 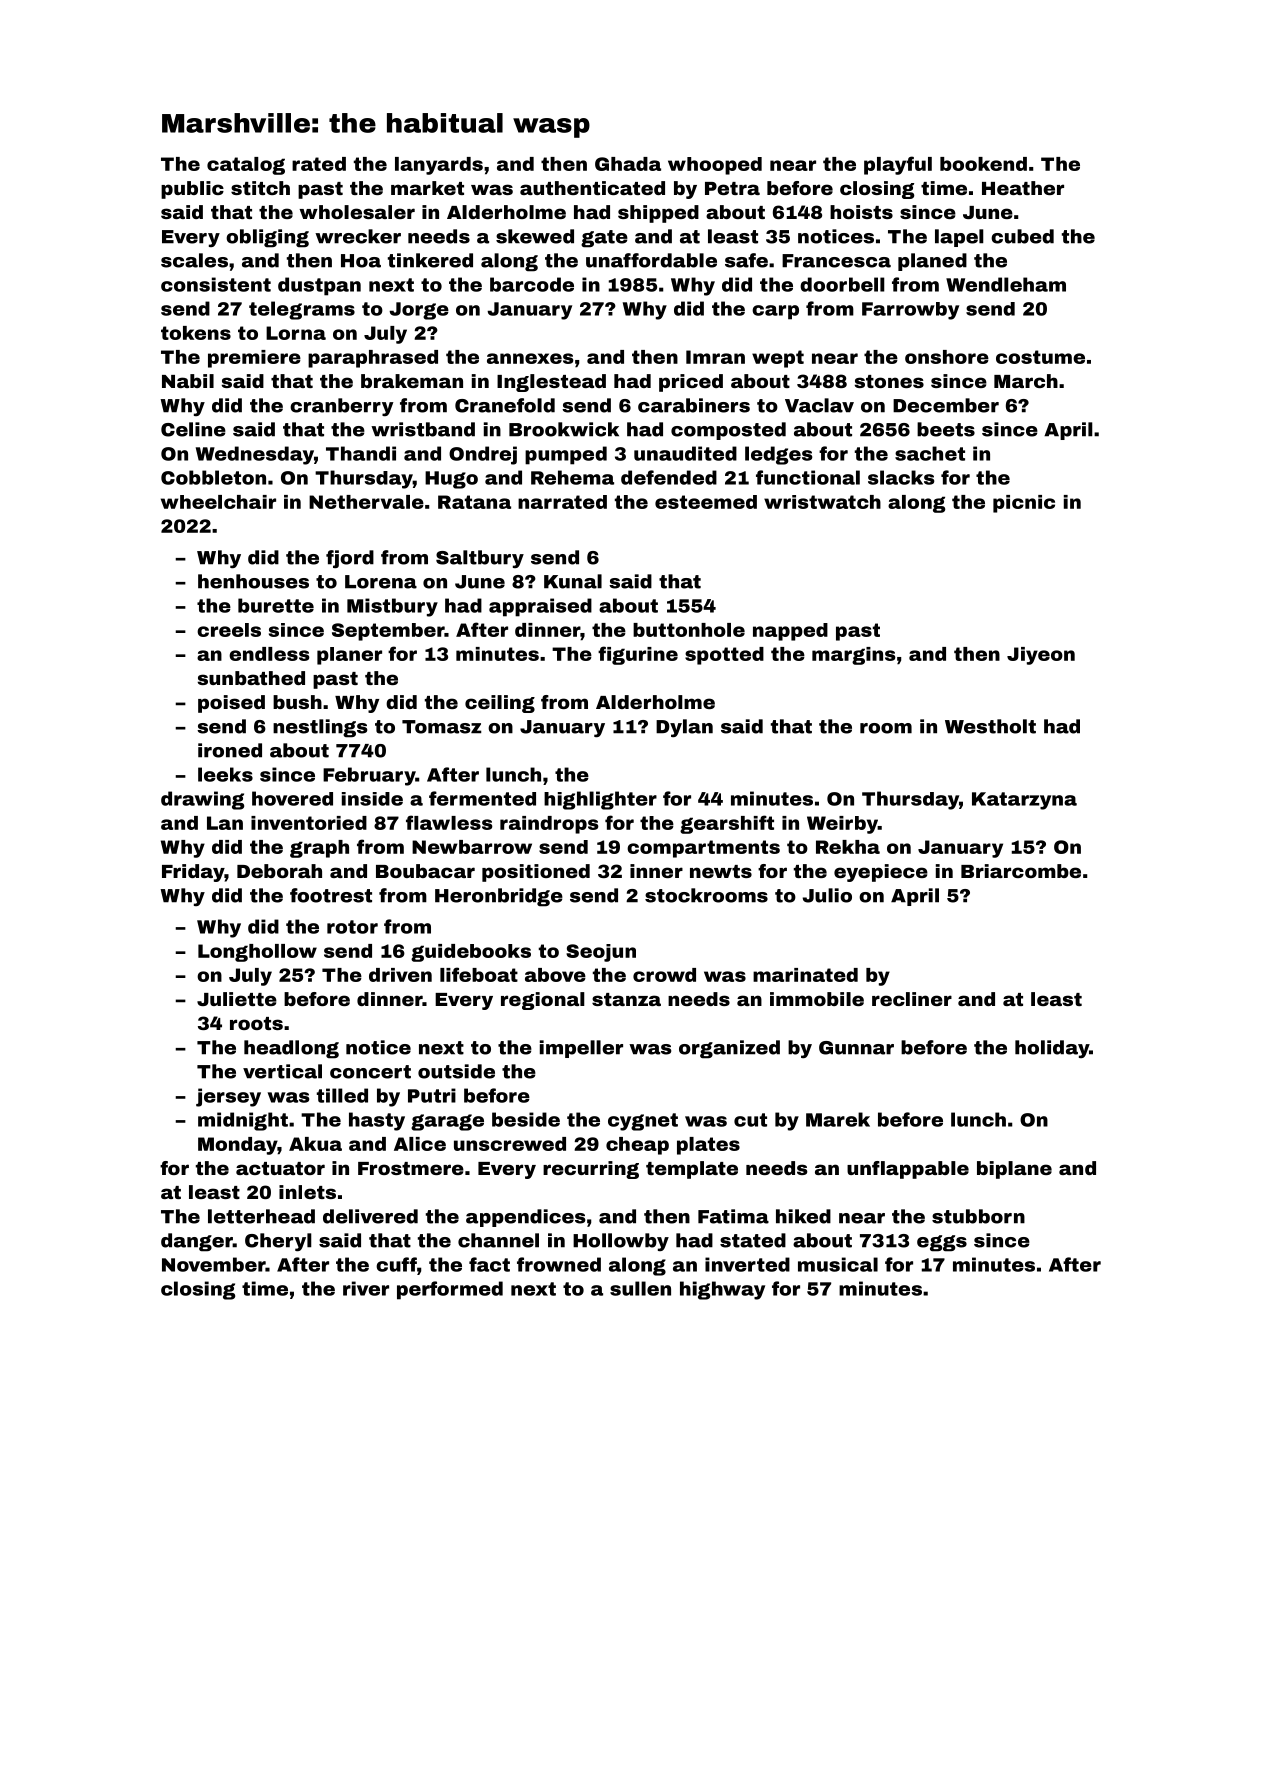 I want to click on delivered, so click(x=370, y=1216).
